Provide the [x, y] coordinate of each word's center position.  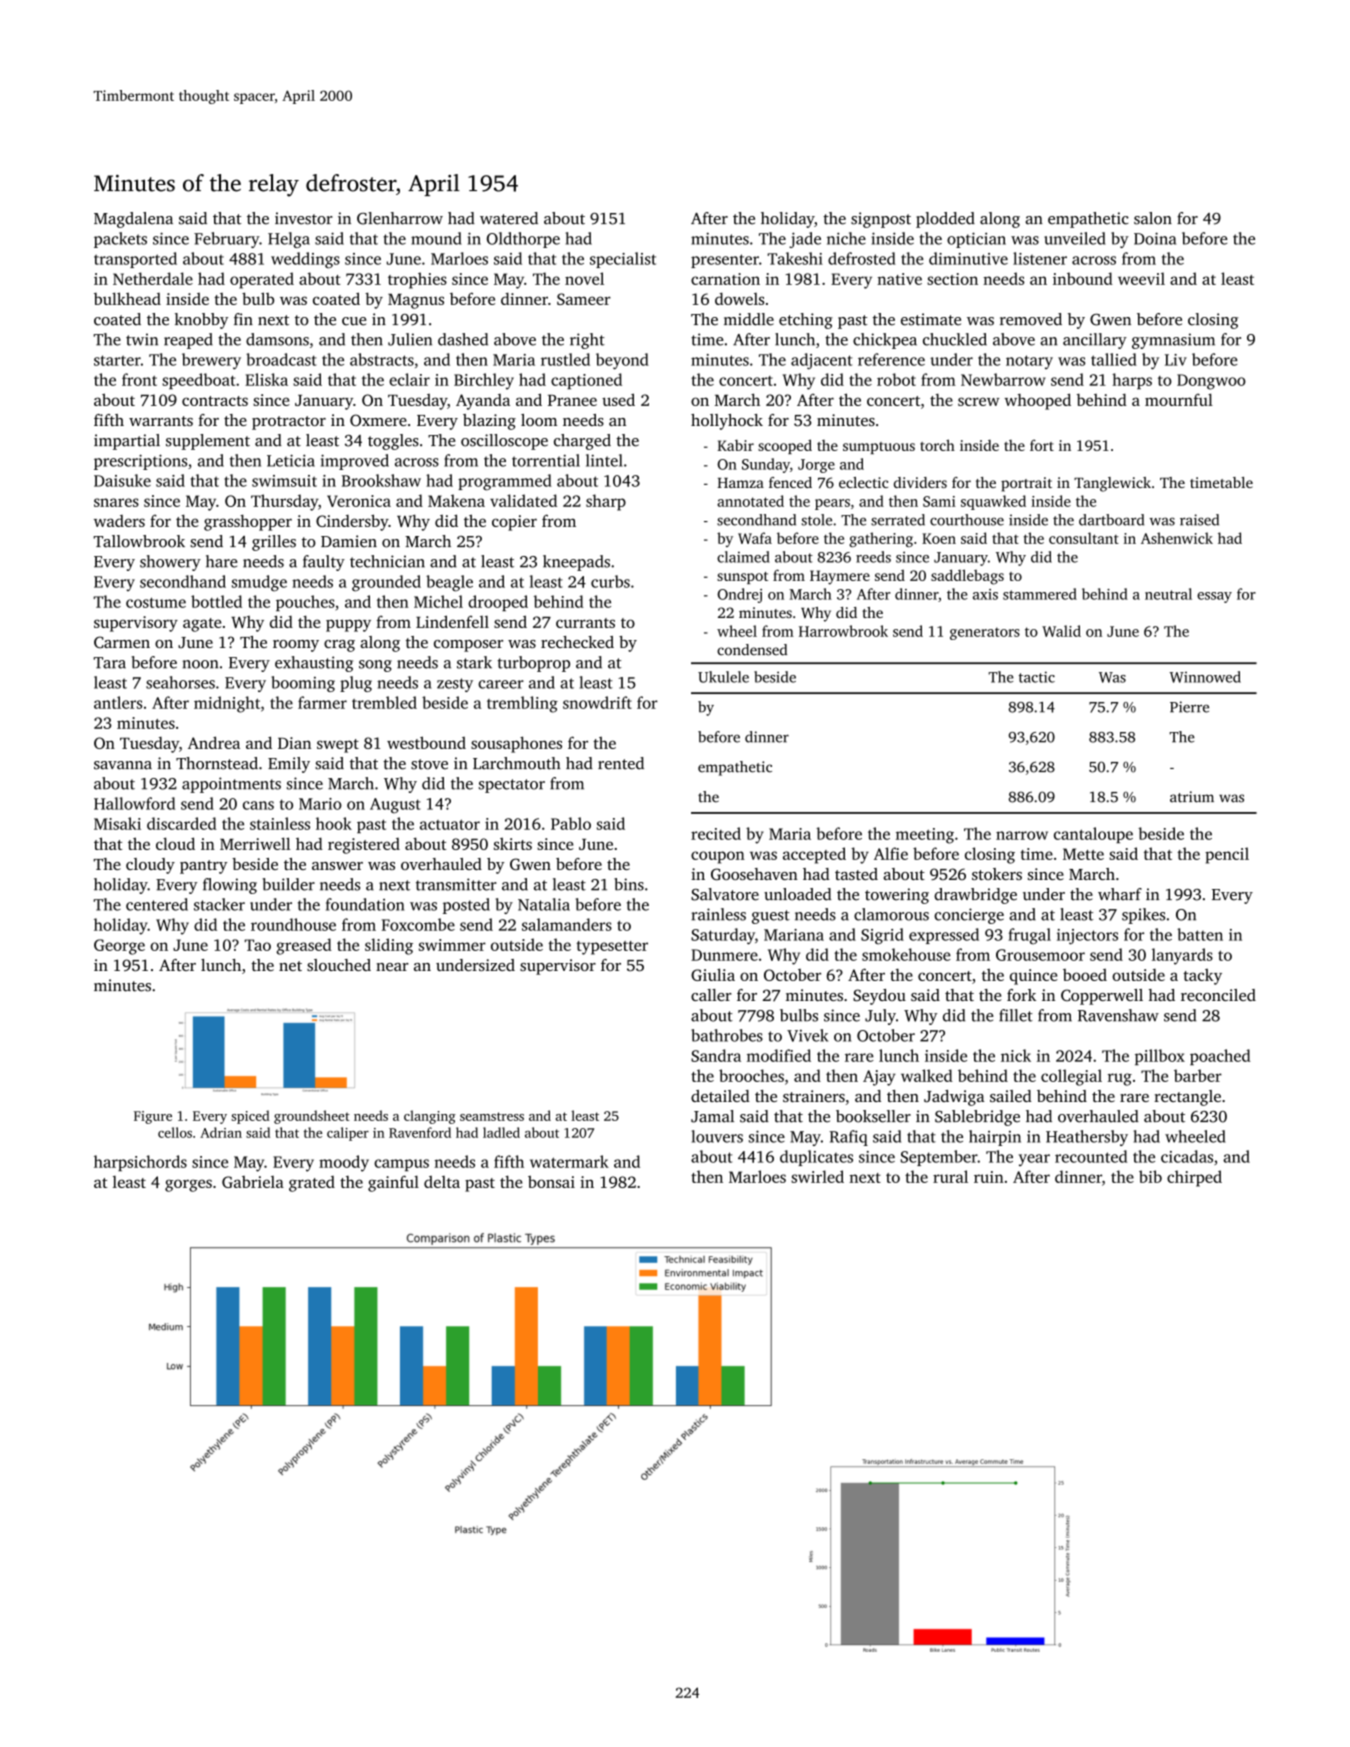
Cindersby [352, 522]
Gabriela [253, 1182]
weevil [1141, 278]
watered [509, 218]
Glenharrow [400, 218]
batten [1200, 934]
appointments [231, 785]
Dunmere [724, 955]
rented [621, 763]
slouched [339, 965]
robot [896, 379]
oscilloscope [504, 442]
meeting [925, 836]
